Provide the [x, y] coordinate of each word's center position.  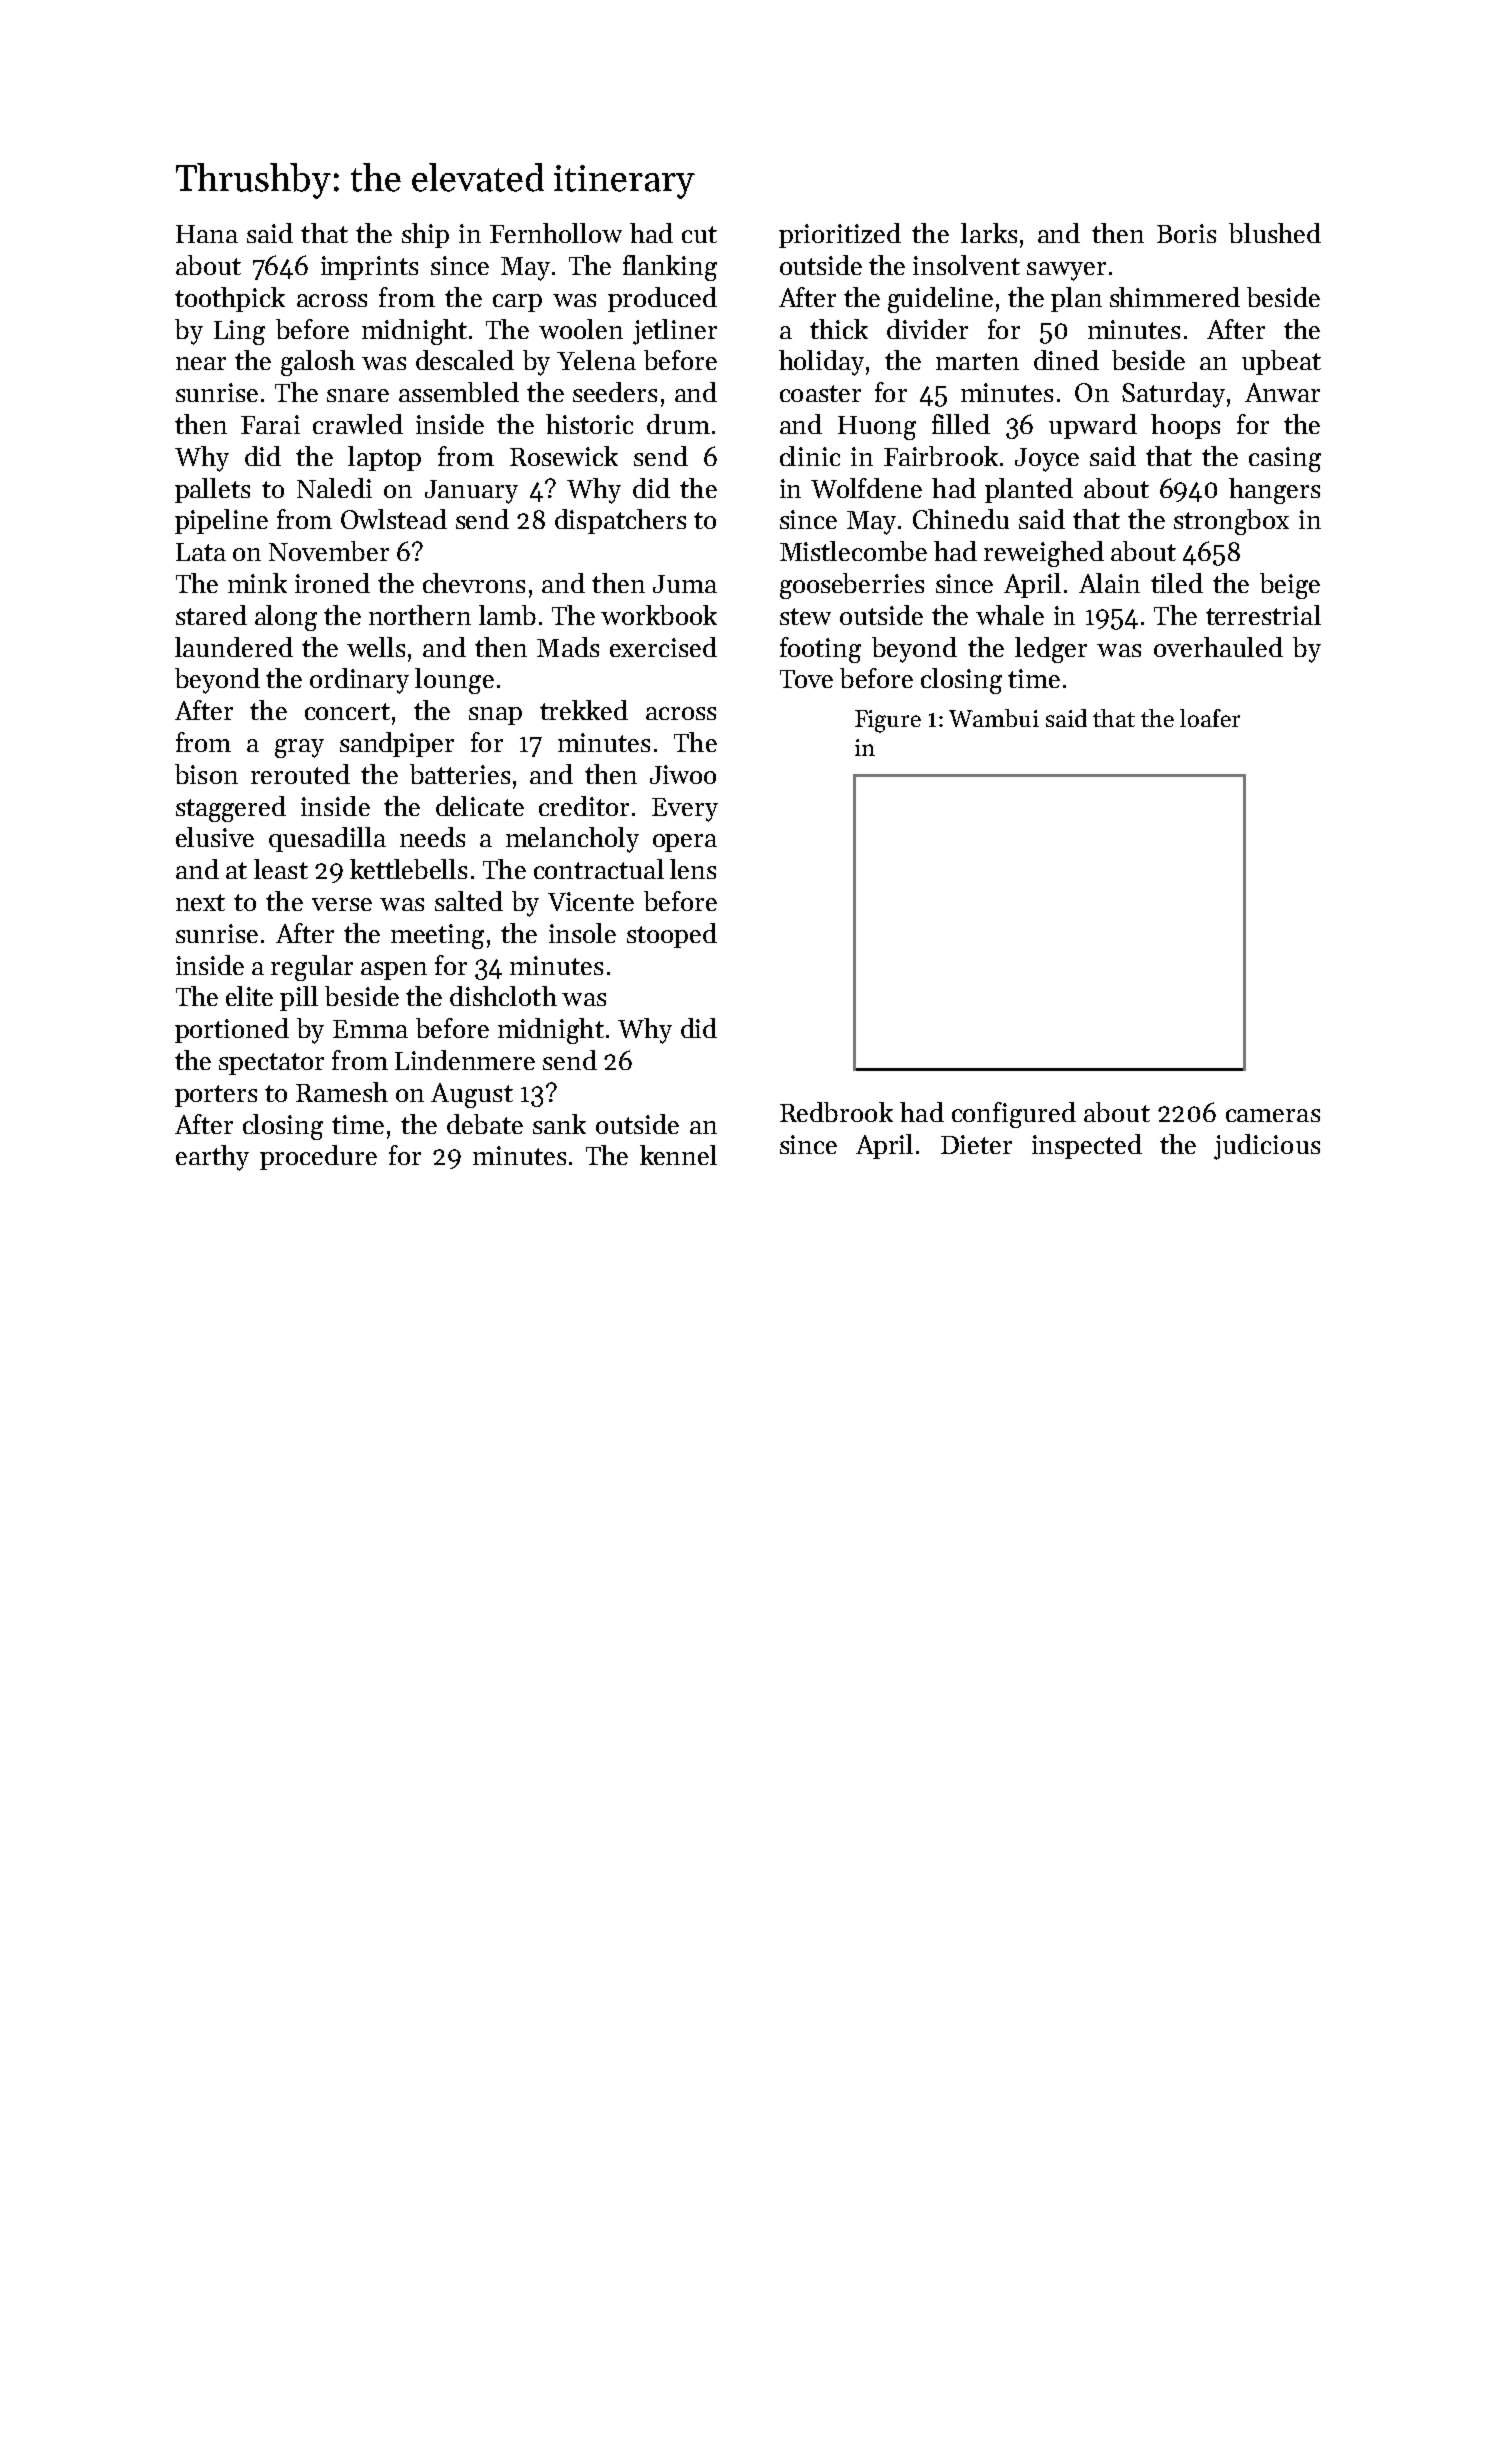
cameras [1273, 1115]
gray [299, 748]
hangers [1274, 491]
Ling [239, 332]
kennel [678, 1155]
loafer [1210, 718]
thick [839, 329]
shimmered [1175, 297]
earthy [212, 1158]
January [471, 492]
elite [249, 996]
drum [678, 424]
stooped [672, 935]
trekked [584, 710]
